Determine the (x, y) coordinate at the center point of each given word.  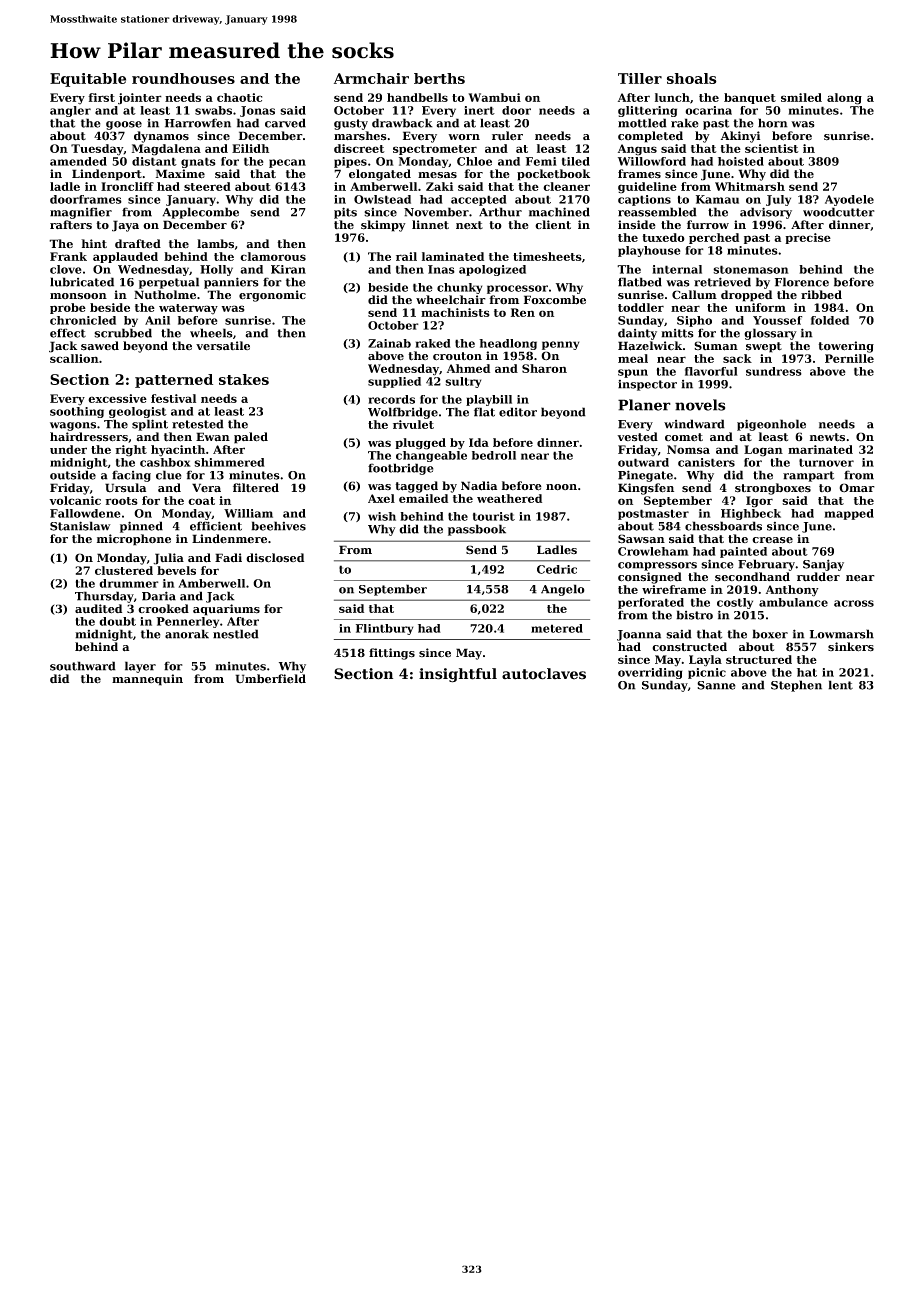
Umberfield (270, 679)
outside (73, 475)
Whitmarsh (750, 186)
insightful (458, 675)
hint (94, 243)
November (436, 212)
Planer (644, 405)
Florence (802, 282)
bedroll (494, 455)
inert (479, 110)
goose (124, 125)
